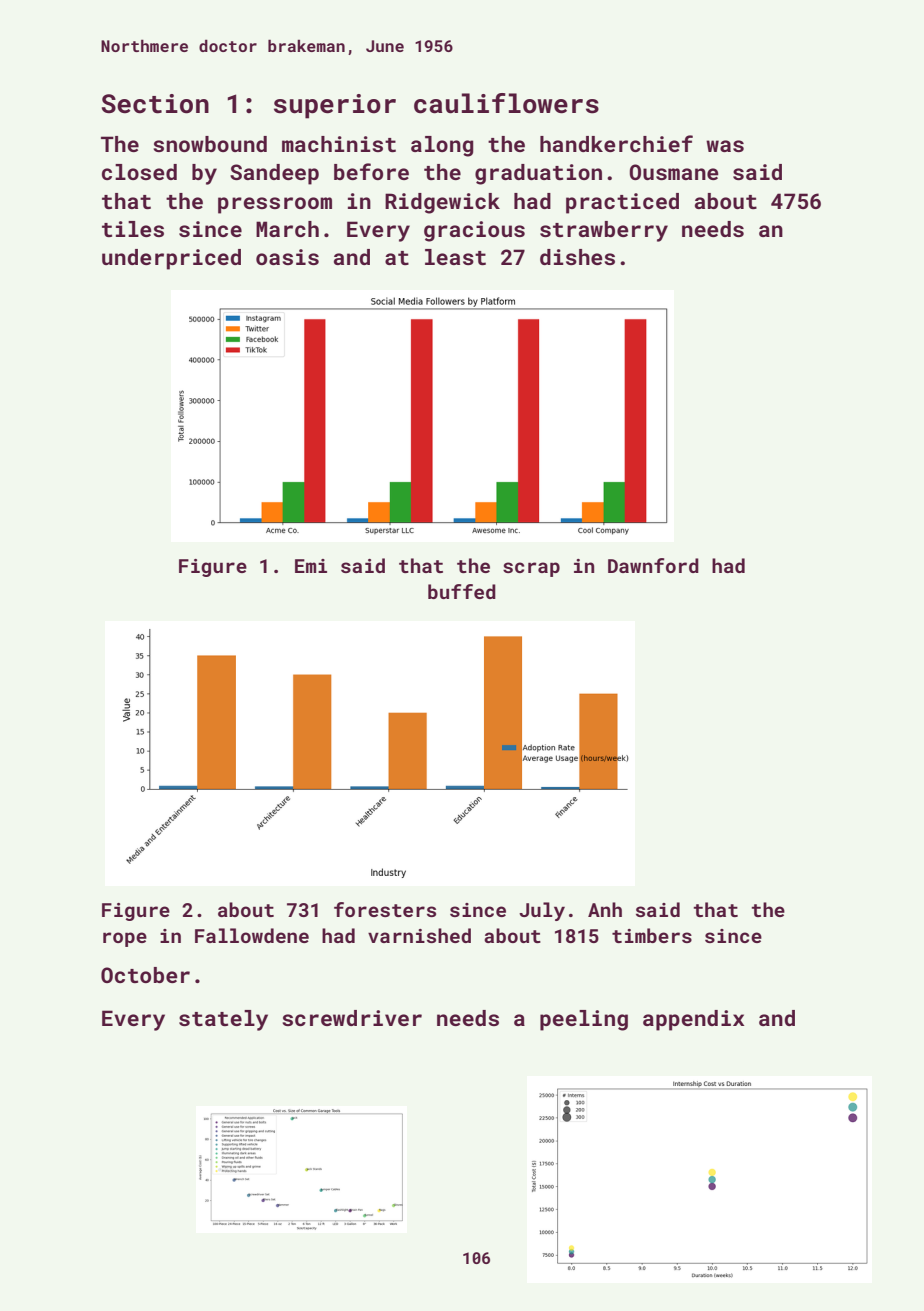 The image size is (924, 1311). I want to click on Dawnford, so click(653, 565).
